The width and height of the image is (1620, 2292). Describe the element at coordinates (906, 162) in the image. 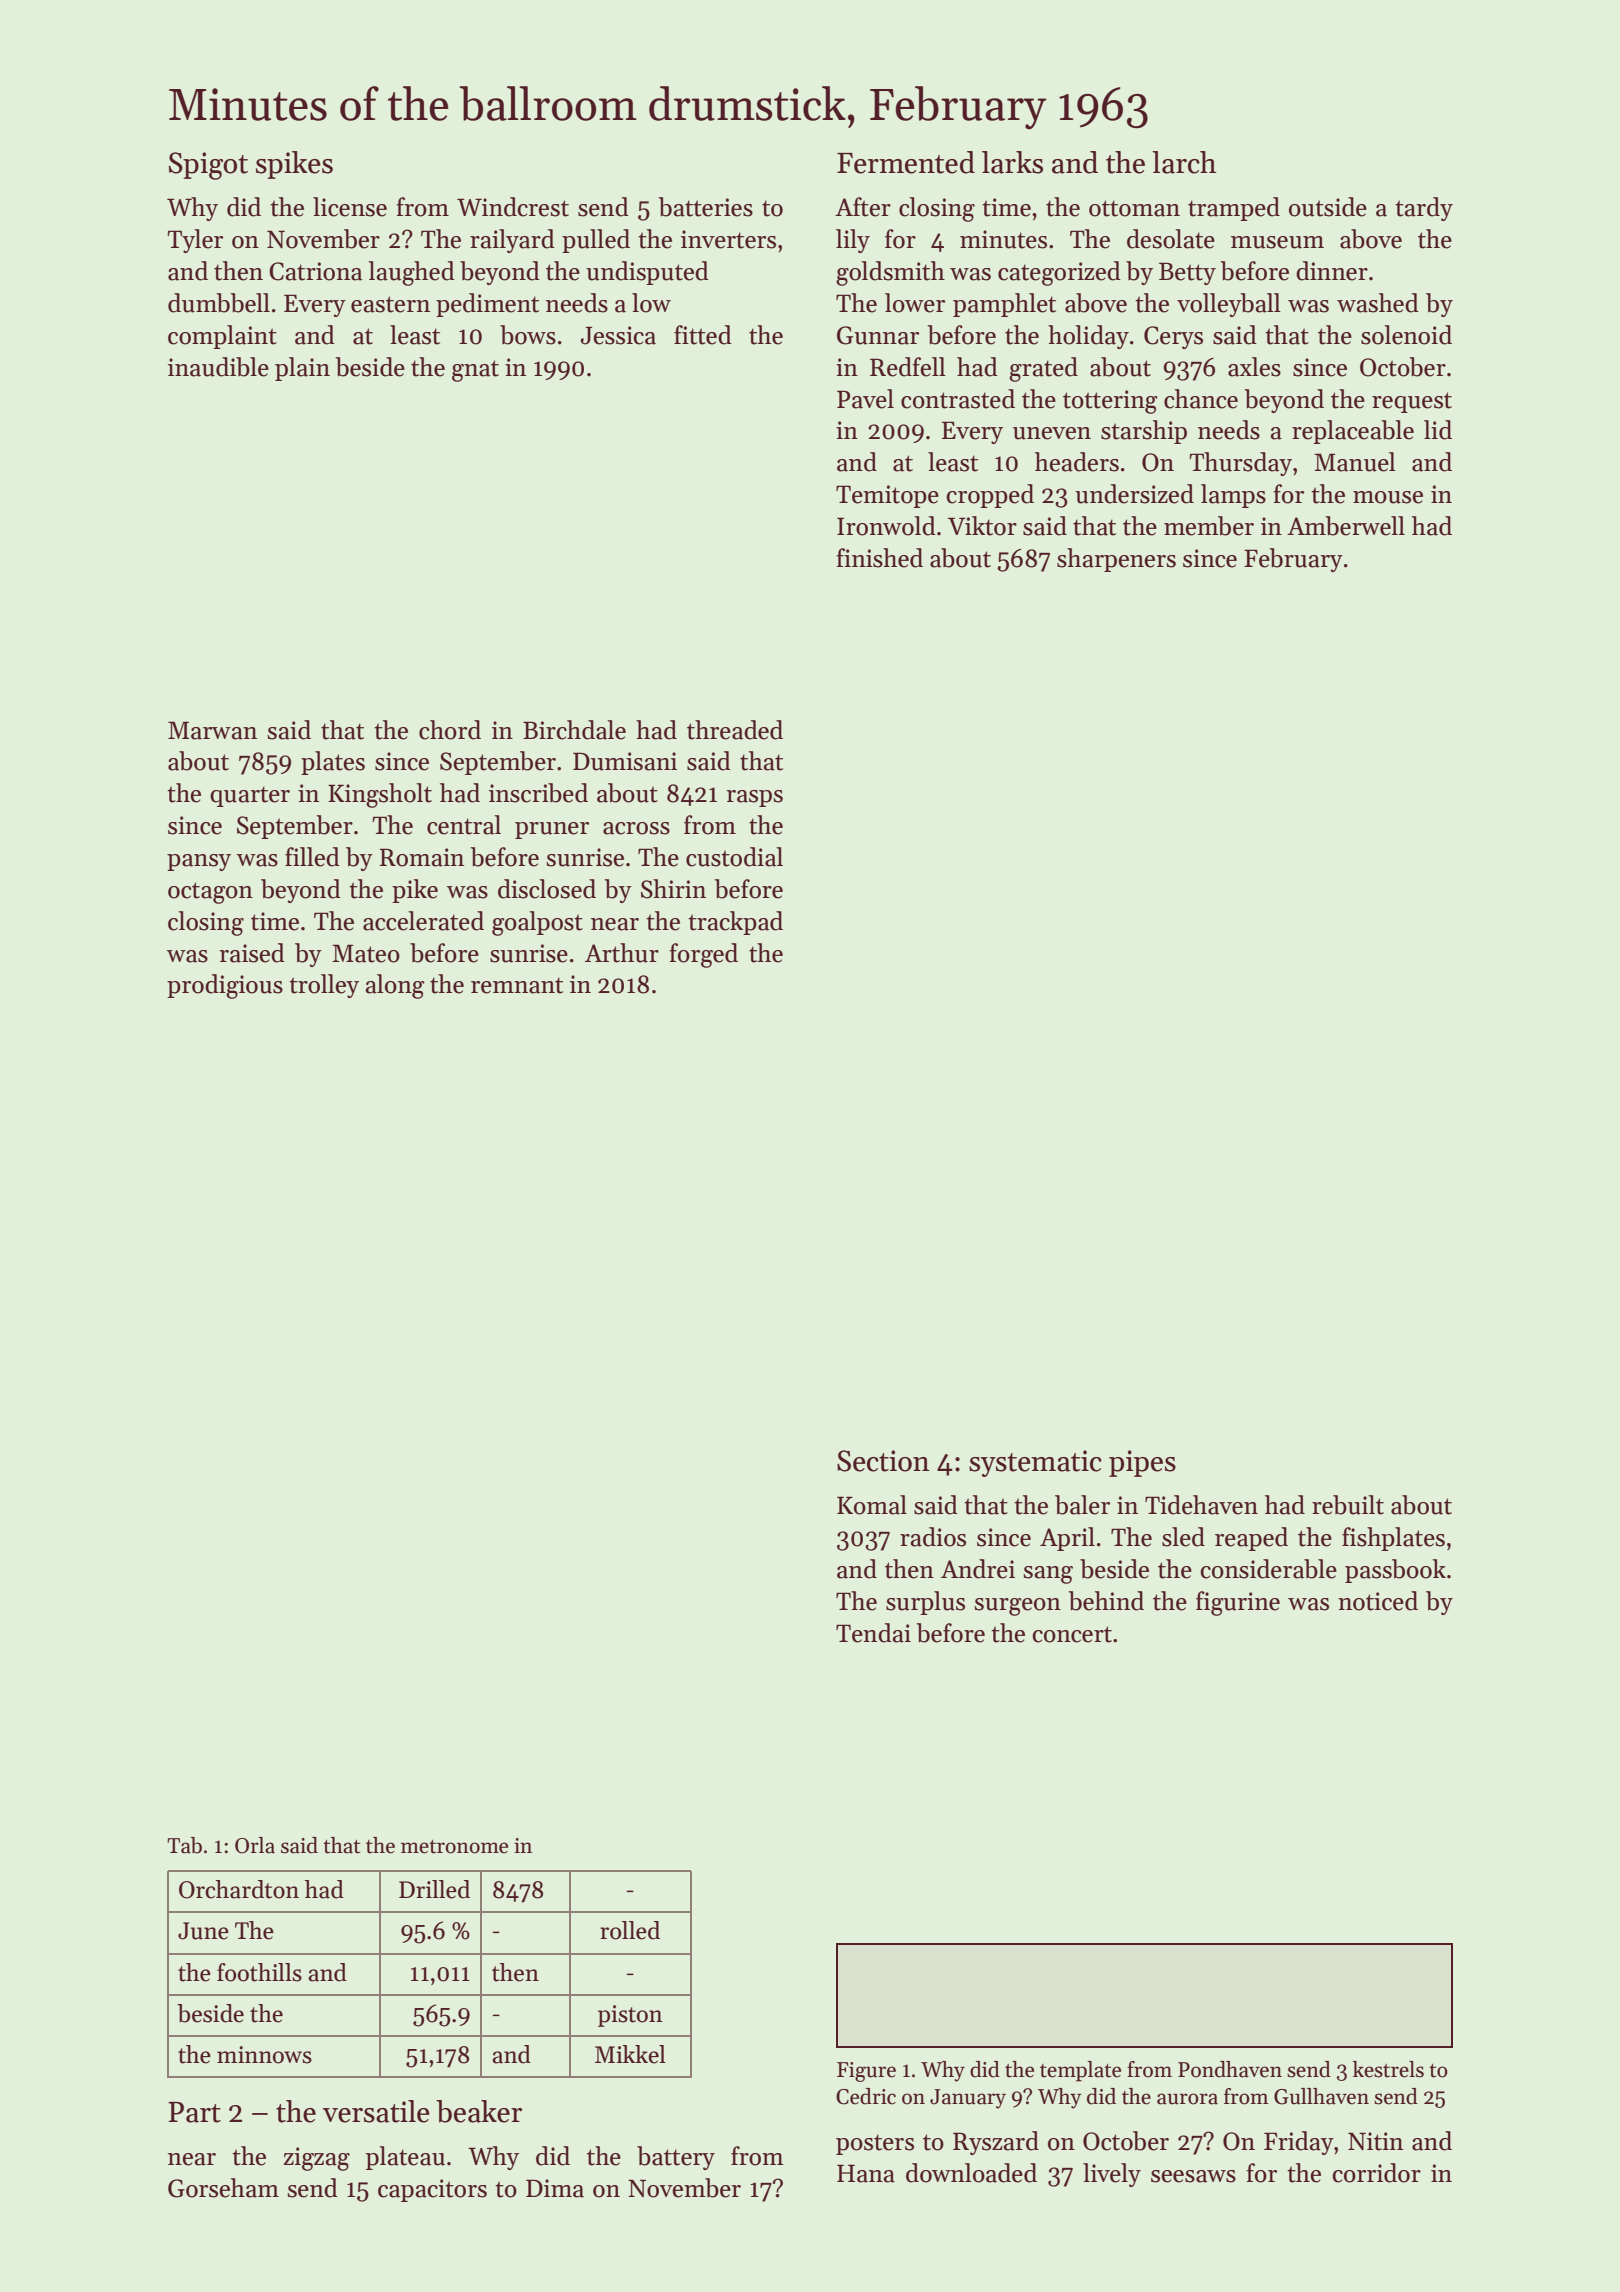

I see `Fermented` at that location.
